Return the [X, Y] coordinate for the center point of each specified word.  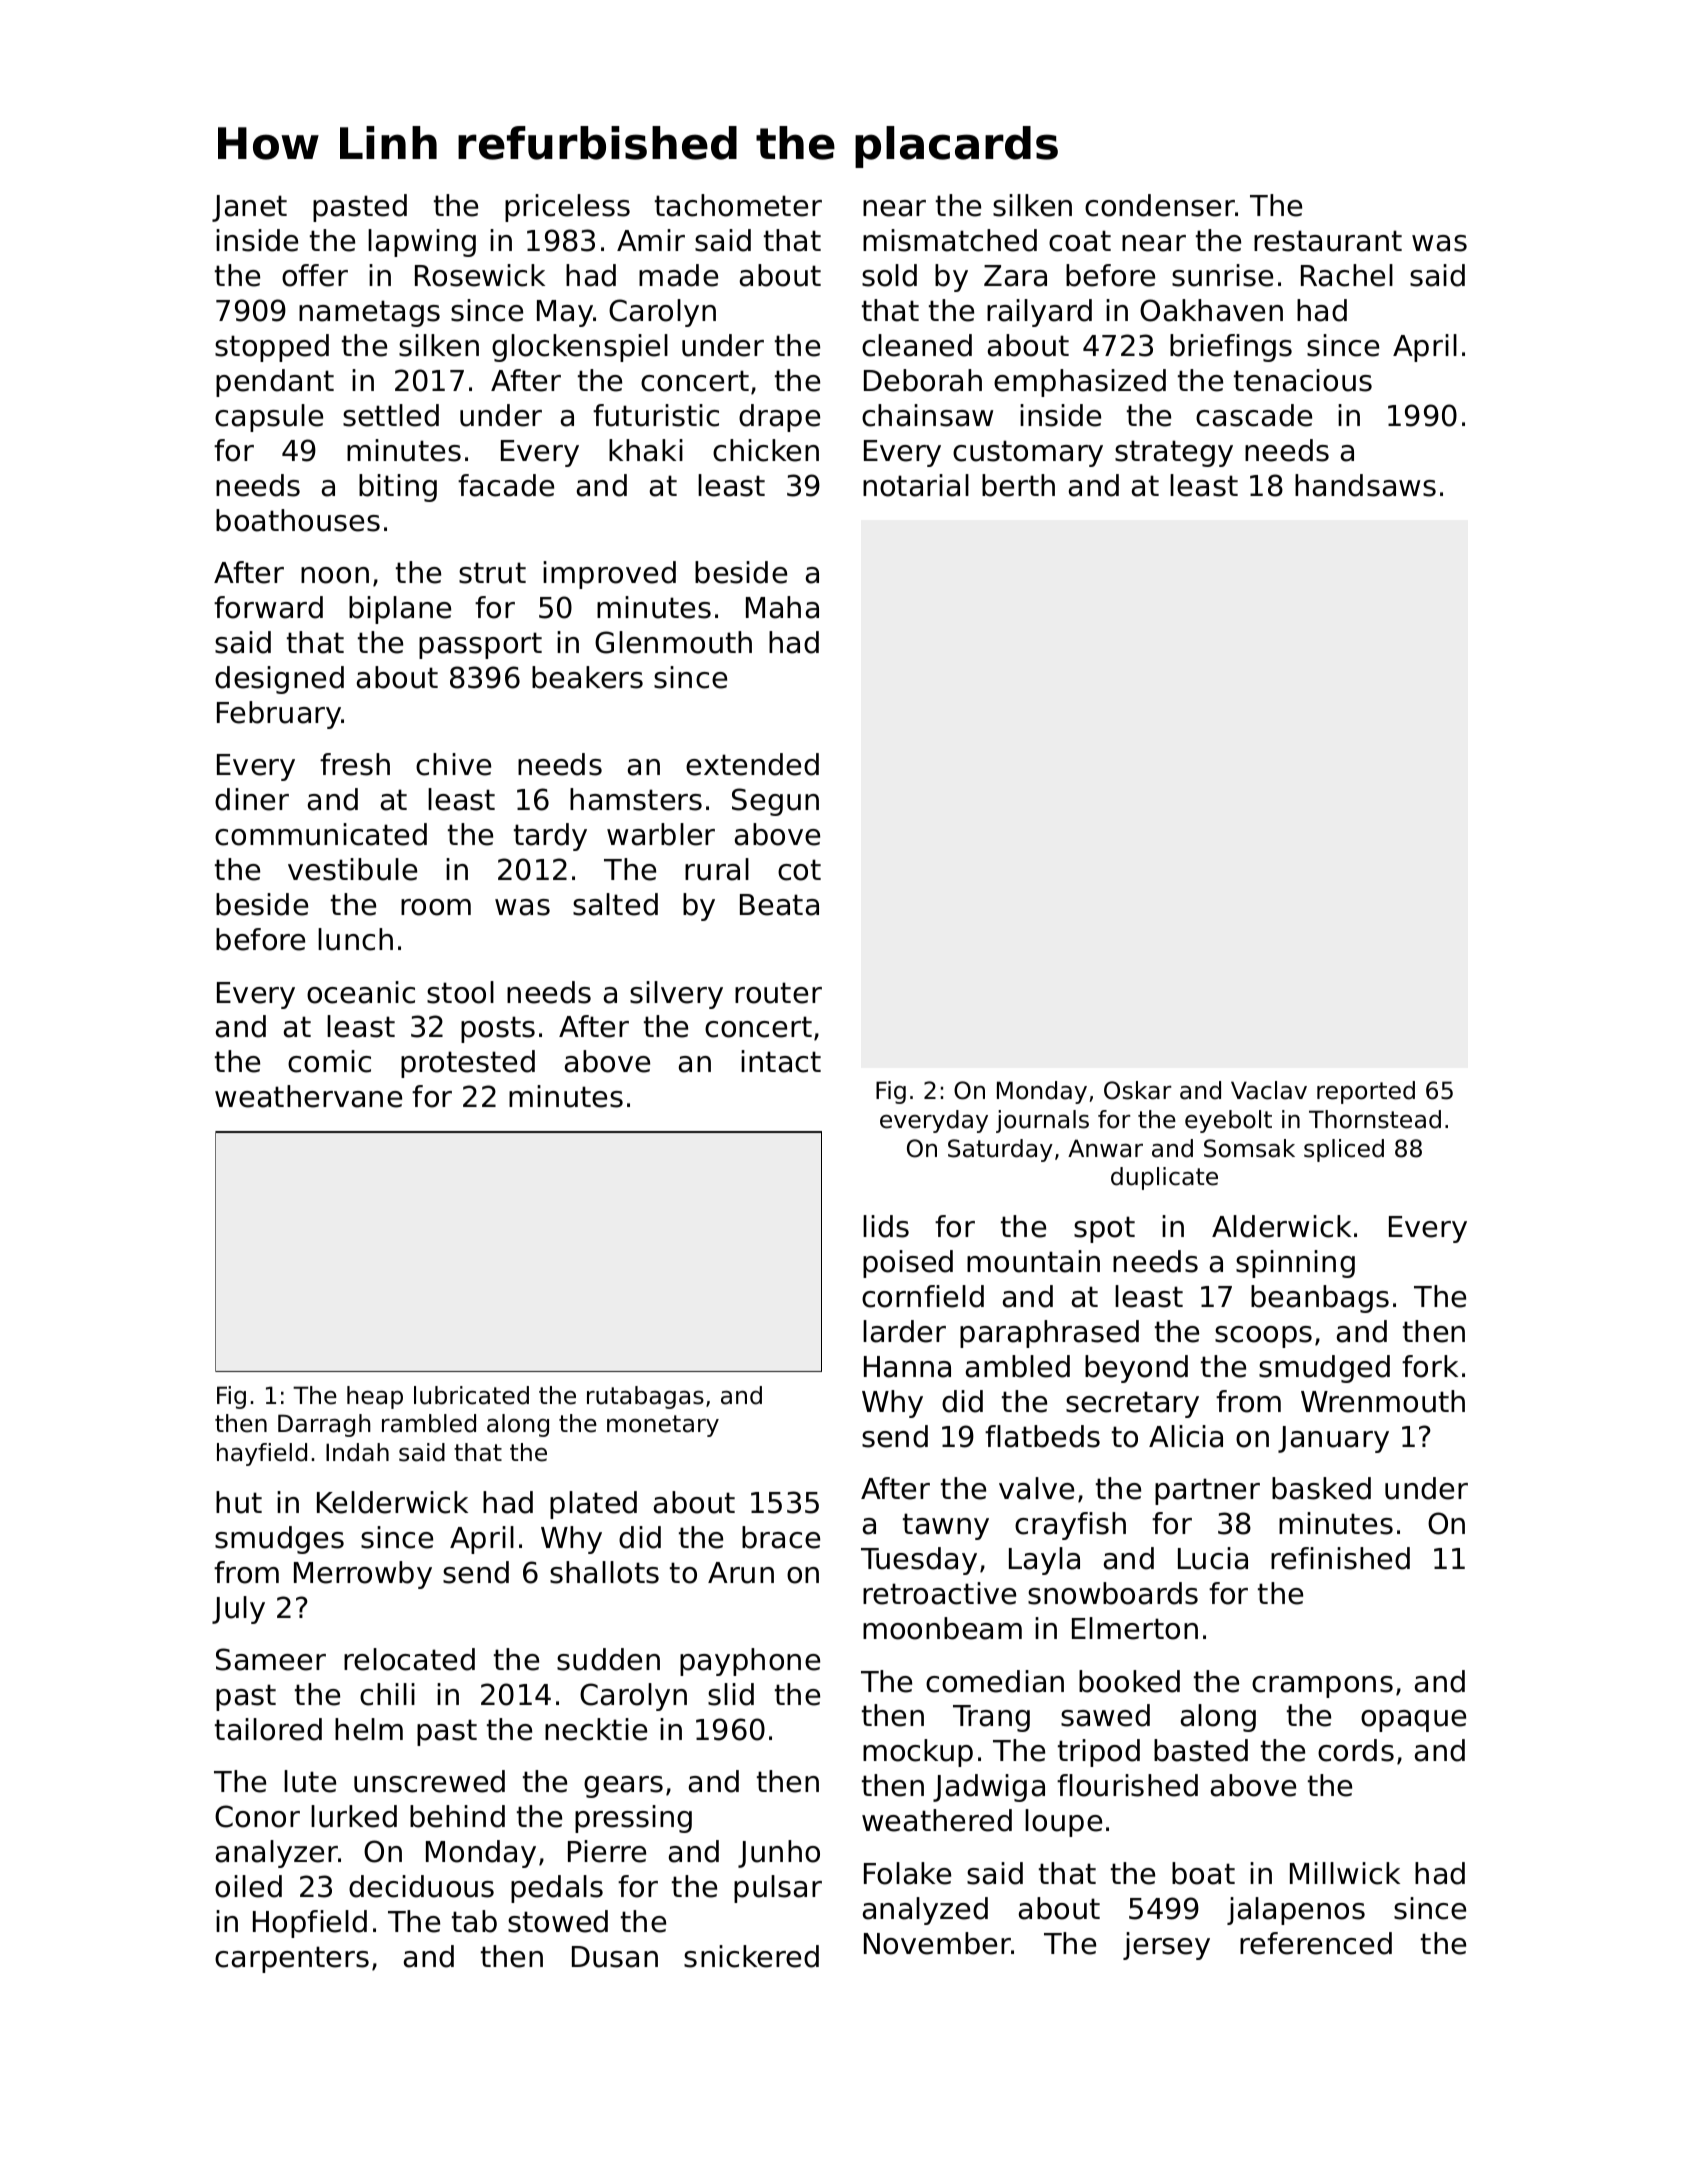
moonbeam [942, 1628]
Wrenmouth [1383, 1401]
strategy [1174, 453]
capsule [269, 418]
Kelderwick [392, 1502]
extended [752, 764]
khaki [646, 450]
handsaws [1365, 485]
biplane [400, 610]
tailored [268, 1729]
